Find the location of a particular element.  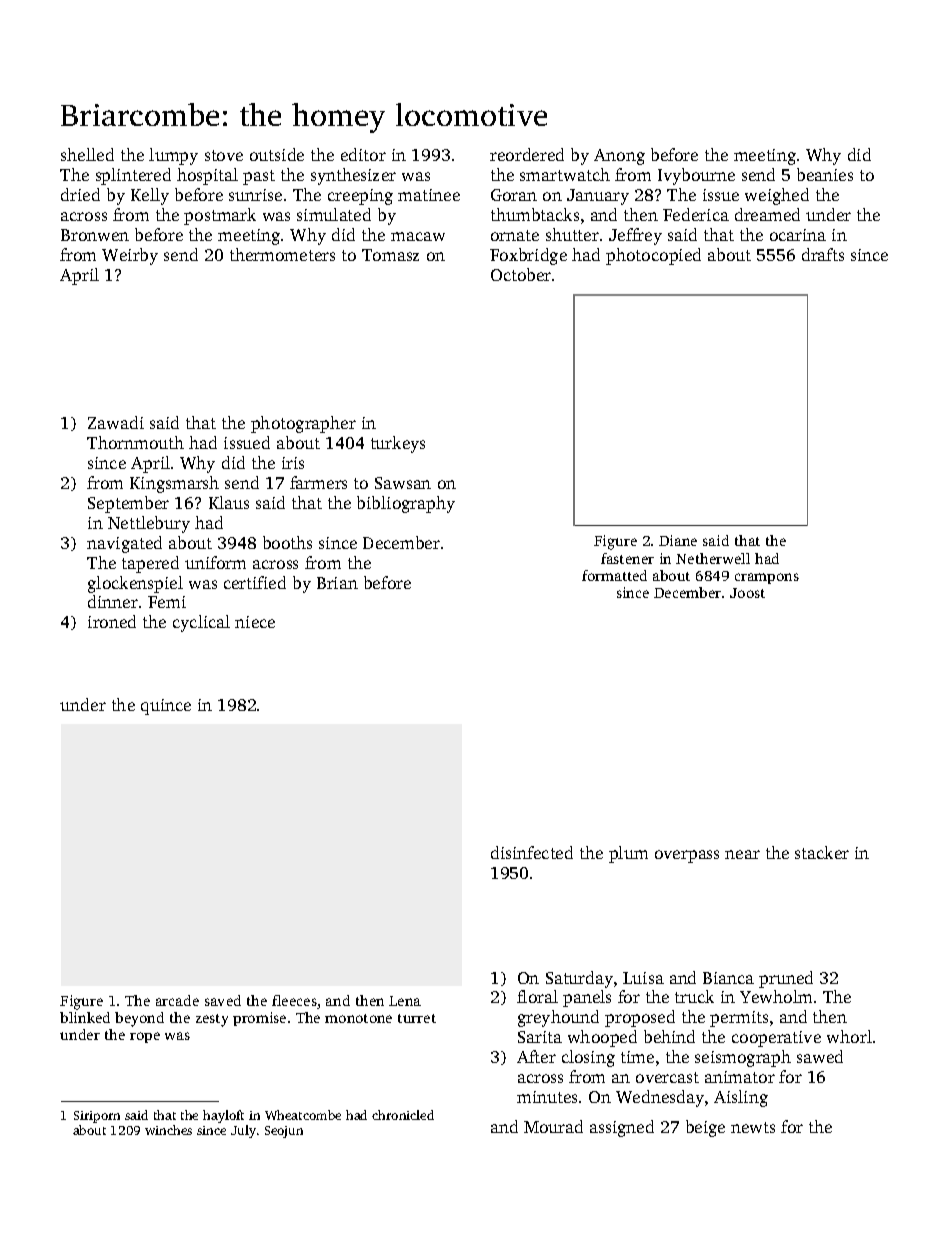

shelled is located at coordinates (87, 154).
